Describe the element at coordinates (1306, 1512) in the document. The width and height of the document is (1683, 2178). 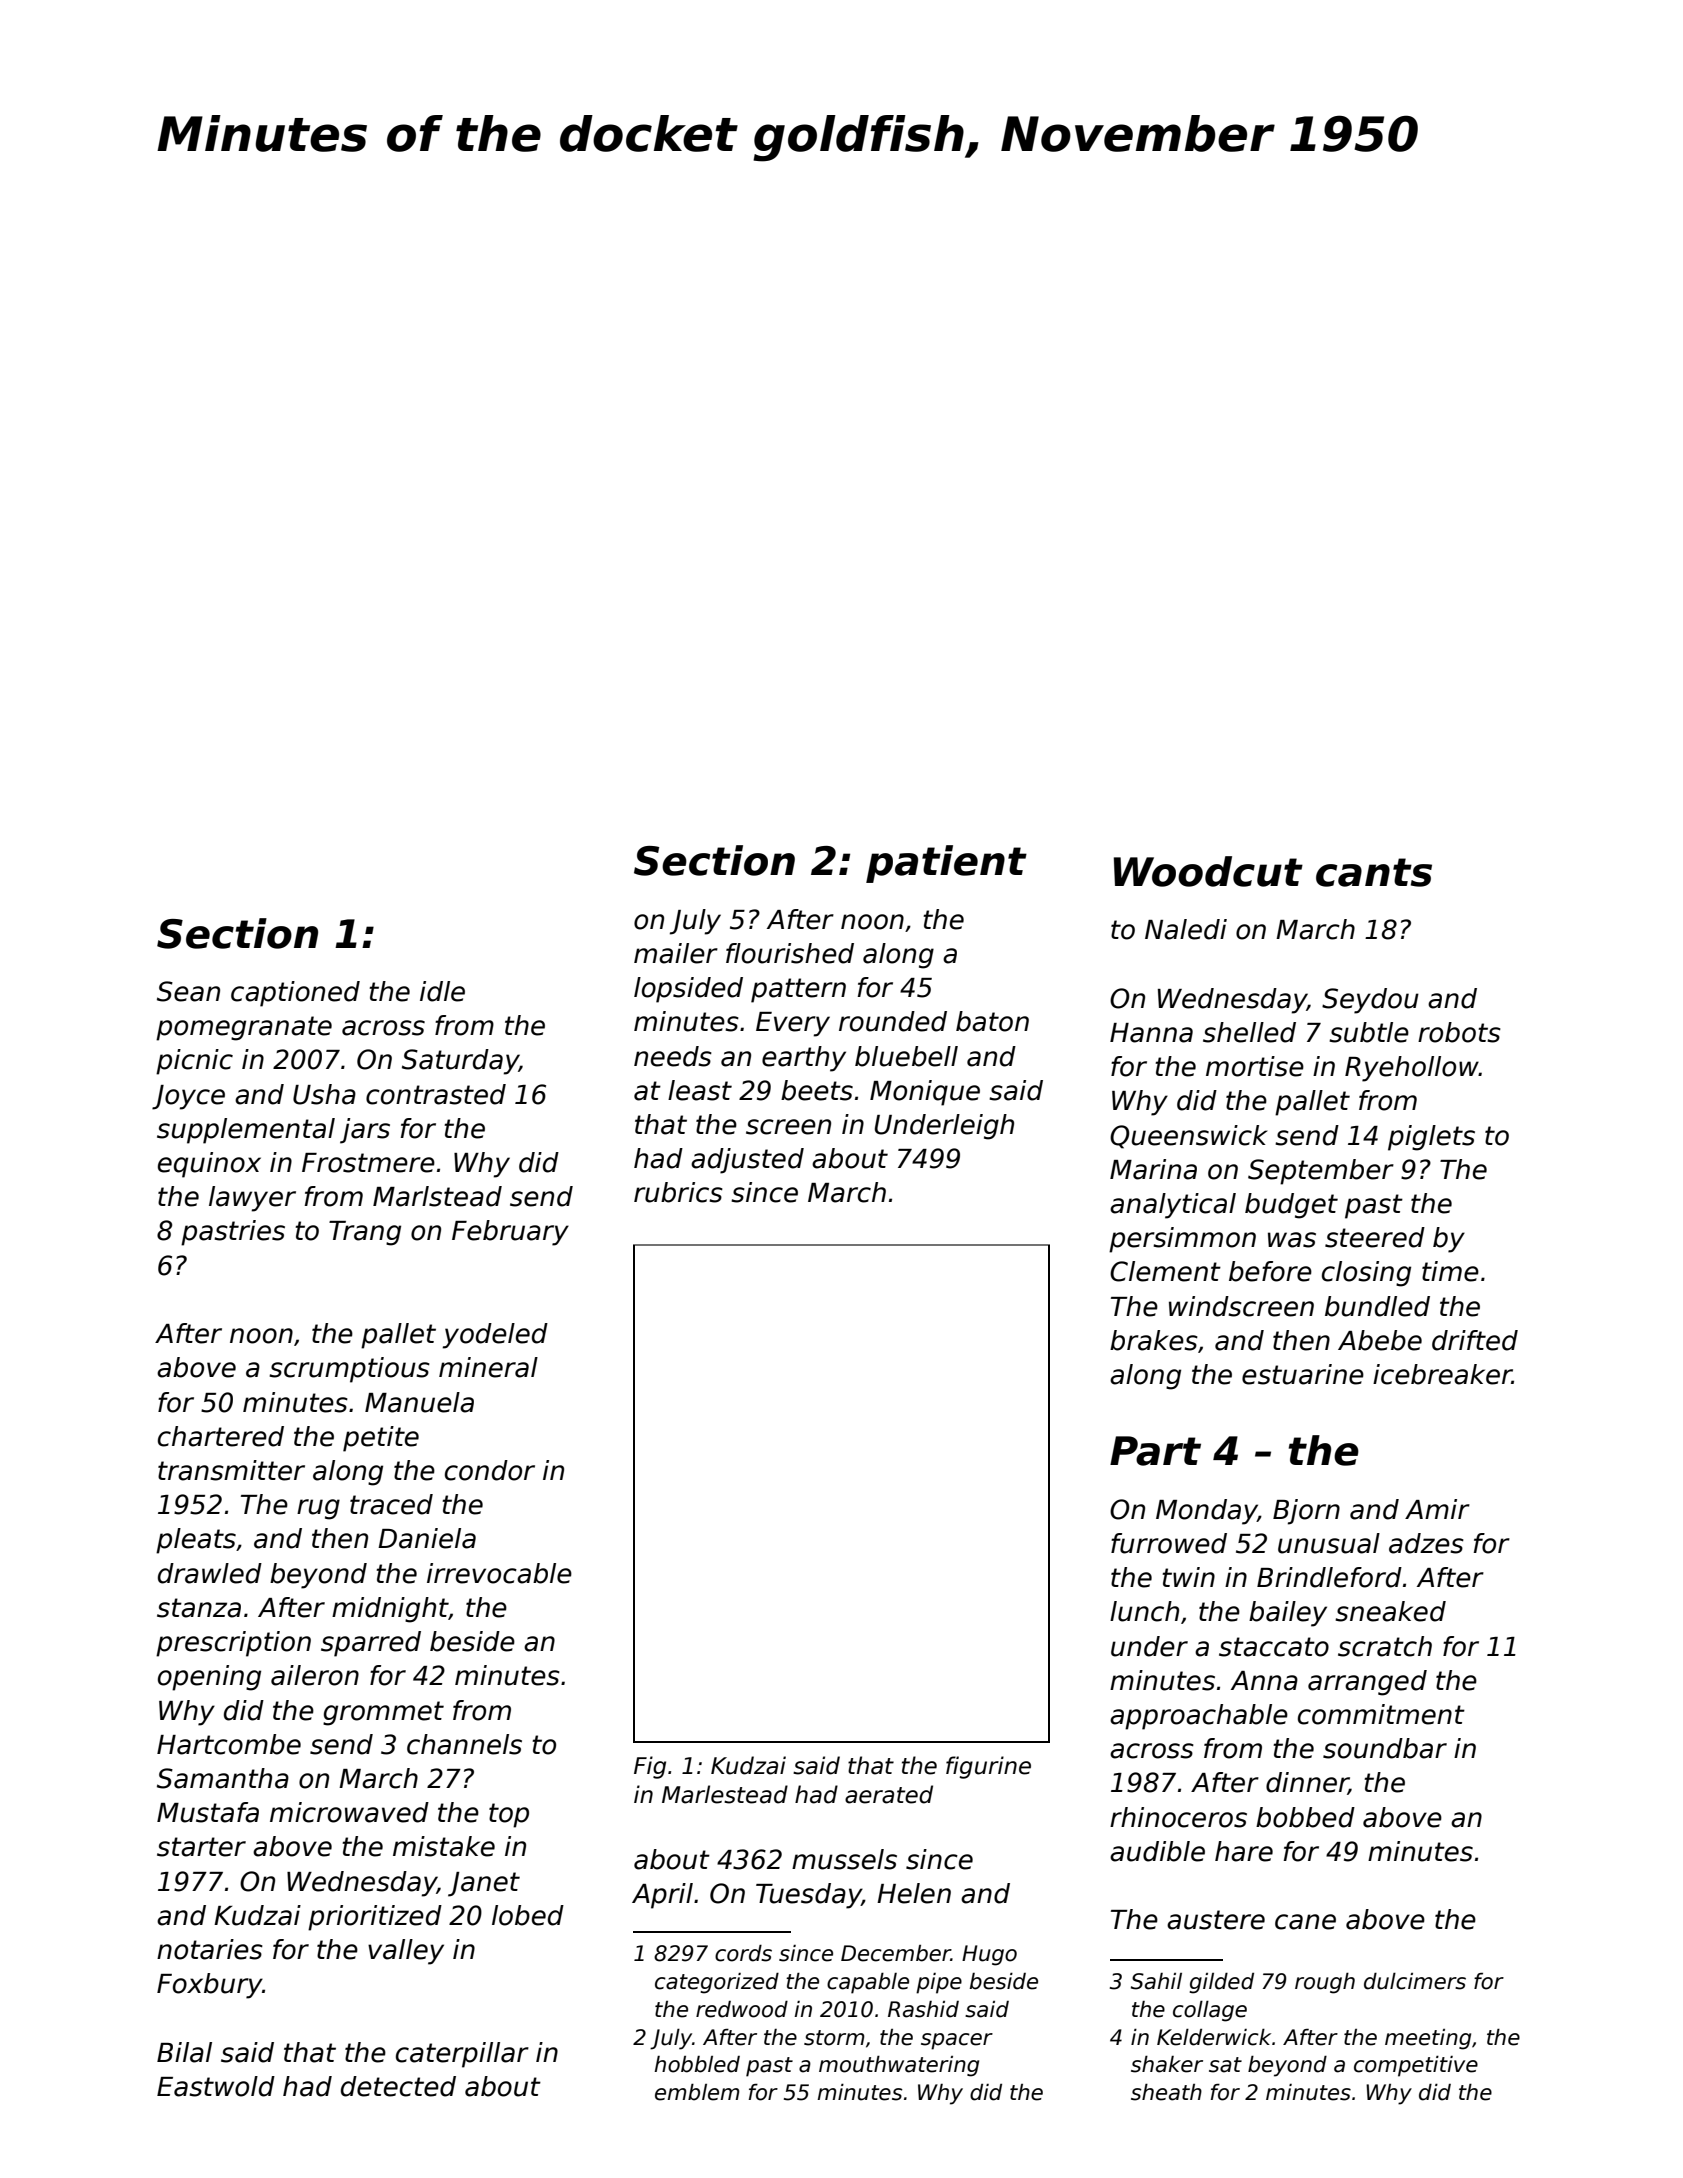
I see `Bjorn` at that location.
